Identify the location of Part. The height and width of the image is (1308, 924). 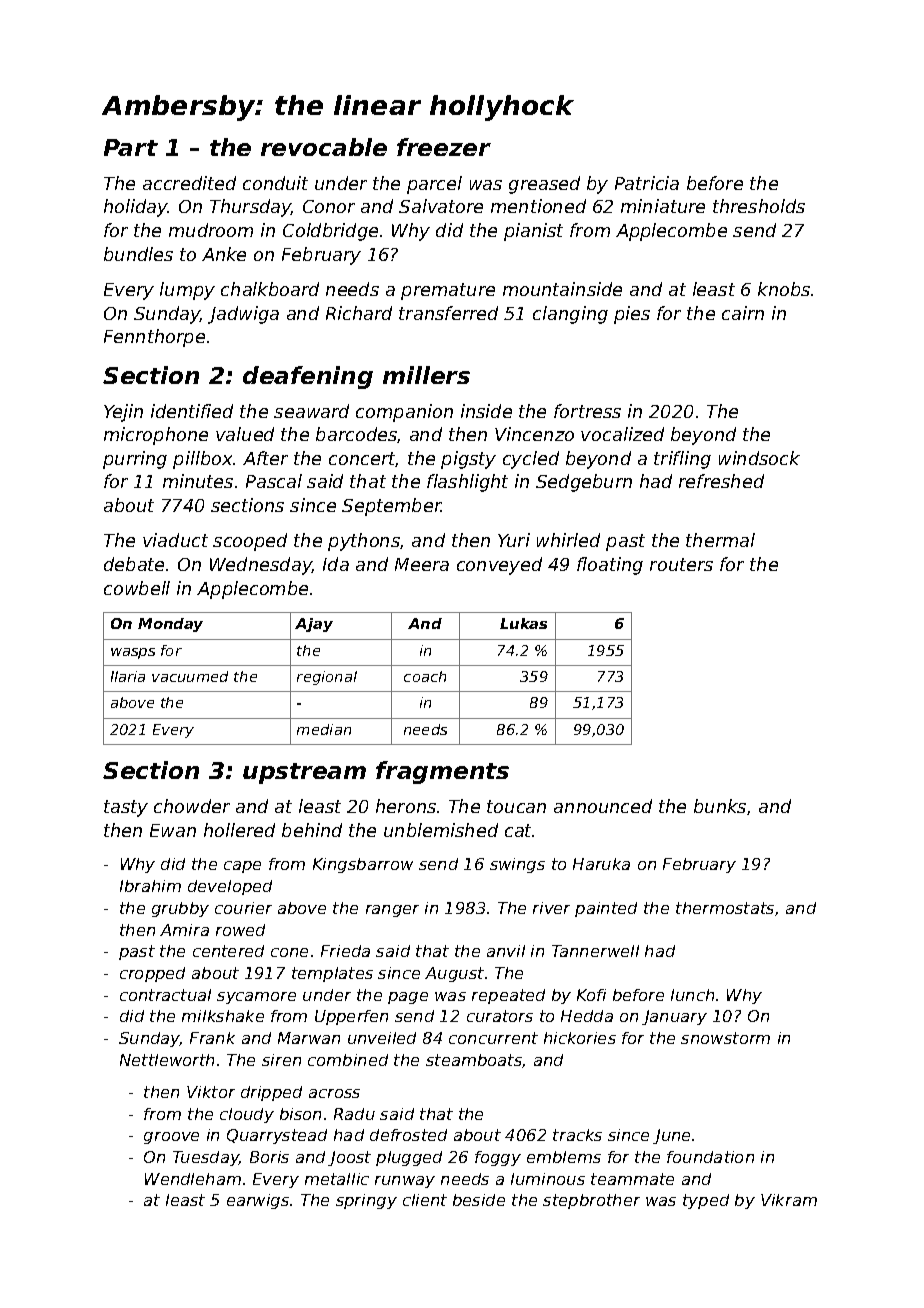
(131, 147).
